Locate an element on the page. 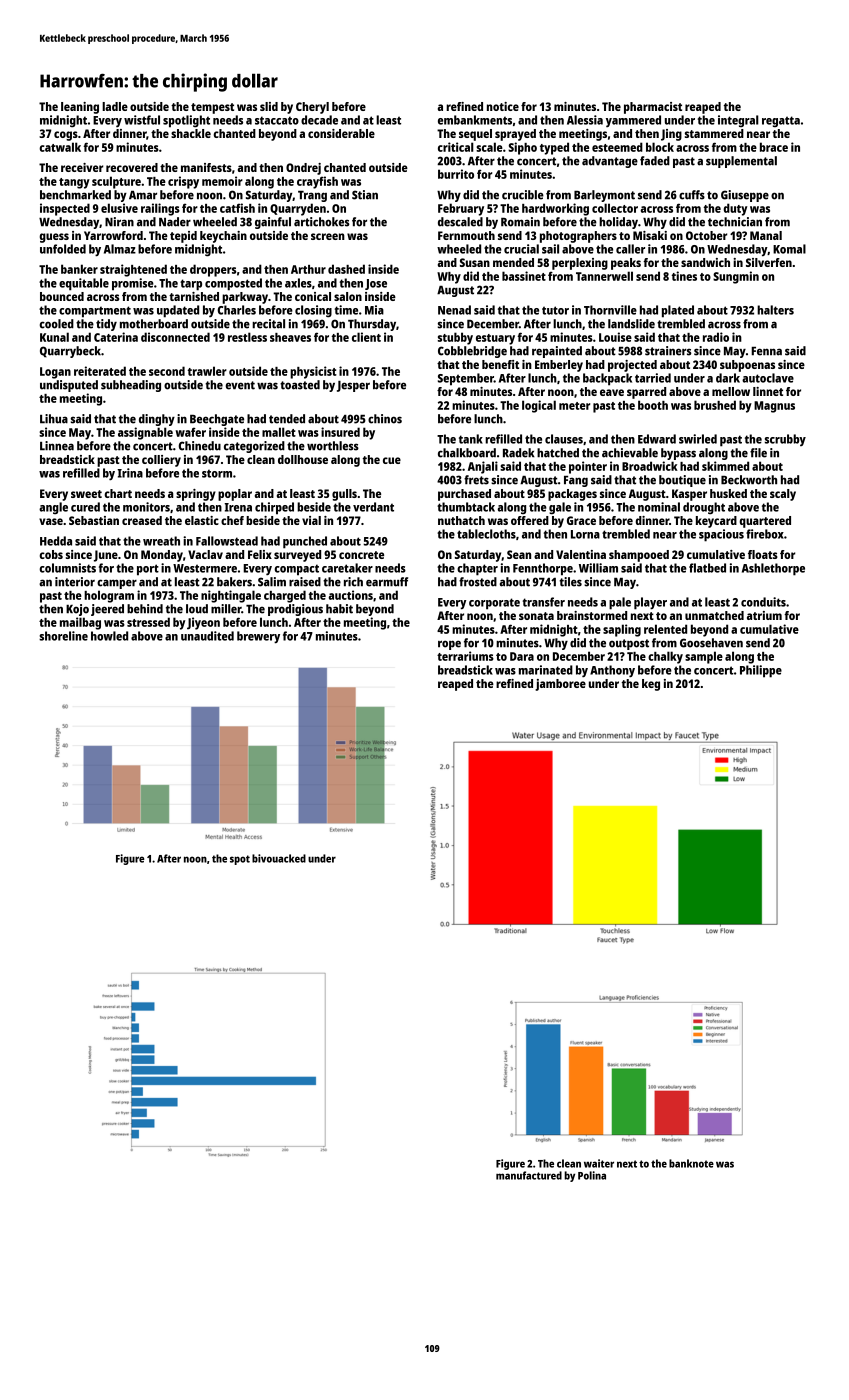 This page has width=849, height=1400. manufactured is located at coordinates (529, 1175).
